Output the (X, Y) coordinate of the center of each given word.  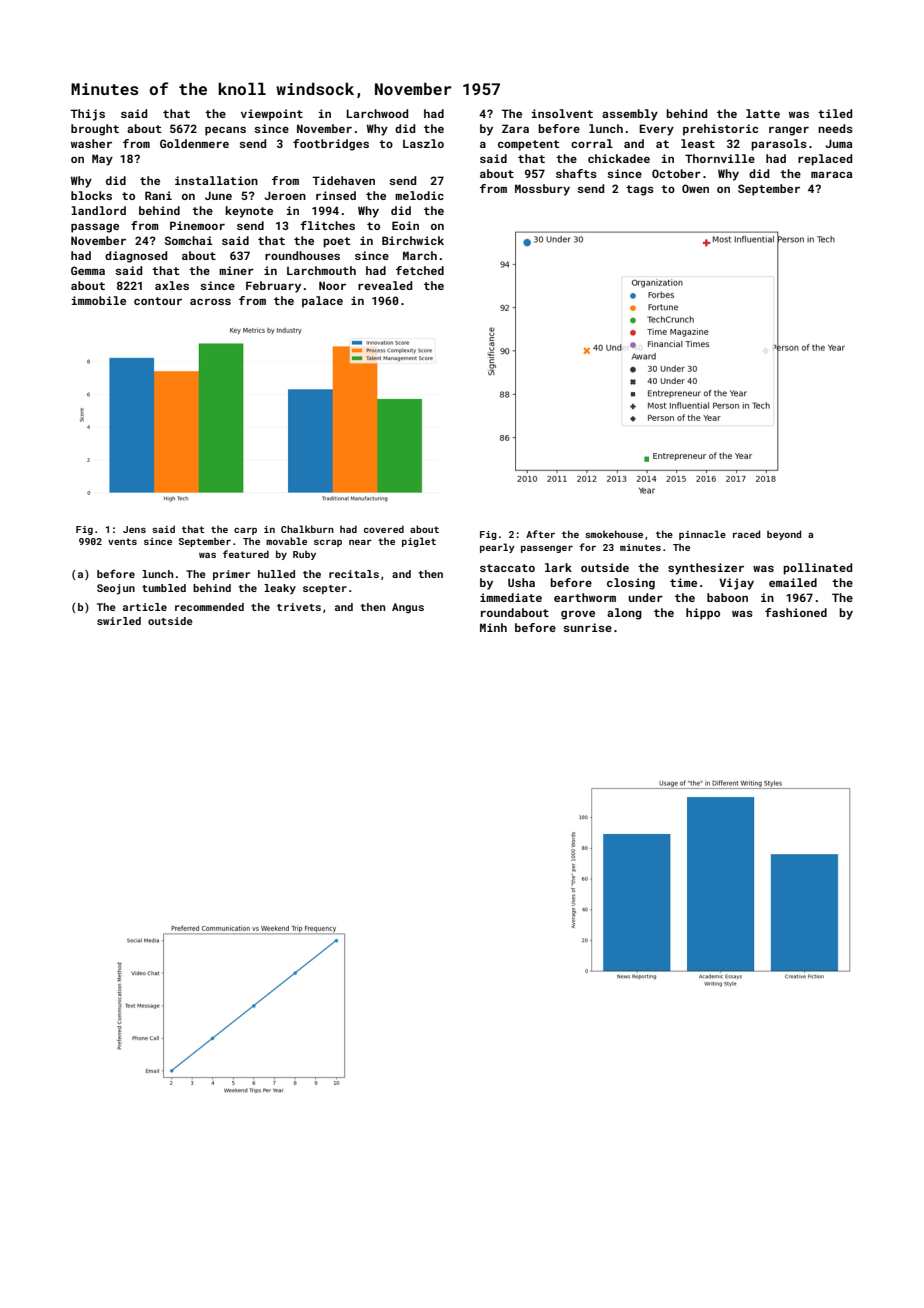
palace (322, 302)
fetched (420, 270)
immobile (99, 300)
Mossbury (542, 190)
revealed (385, 285)
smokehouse (614, 534)
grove (578, 615)
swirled (119, 621)
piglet (419, 542)
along (624, 614)
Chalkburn (307, 529)
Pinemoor (197, 225)
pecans (225, 131)
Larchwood (377, 113)
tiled (835, 113)
